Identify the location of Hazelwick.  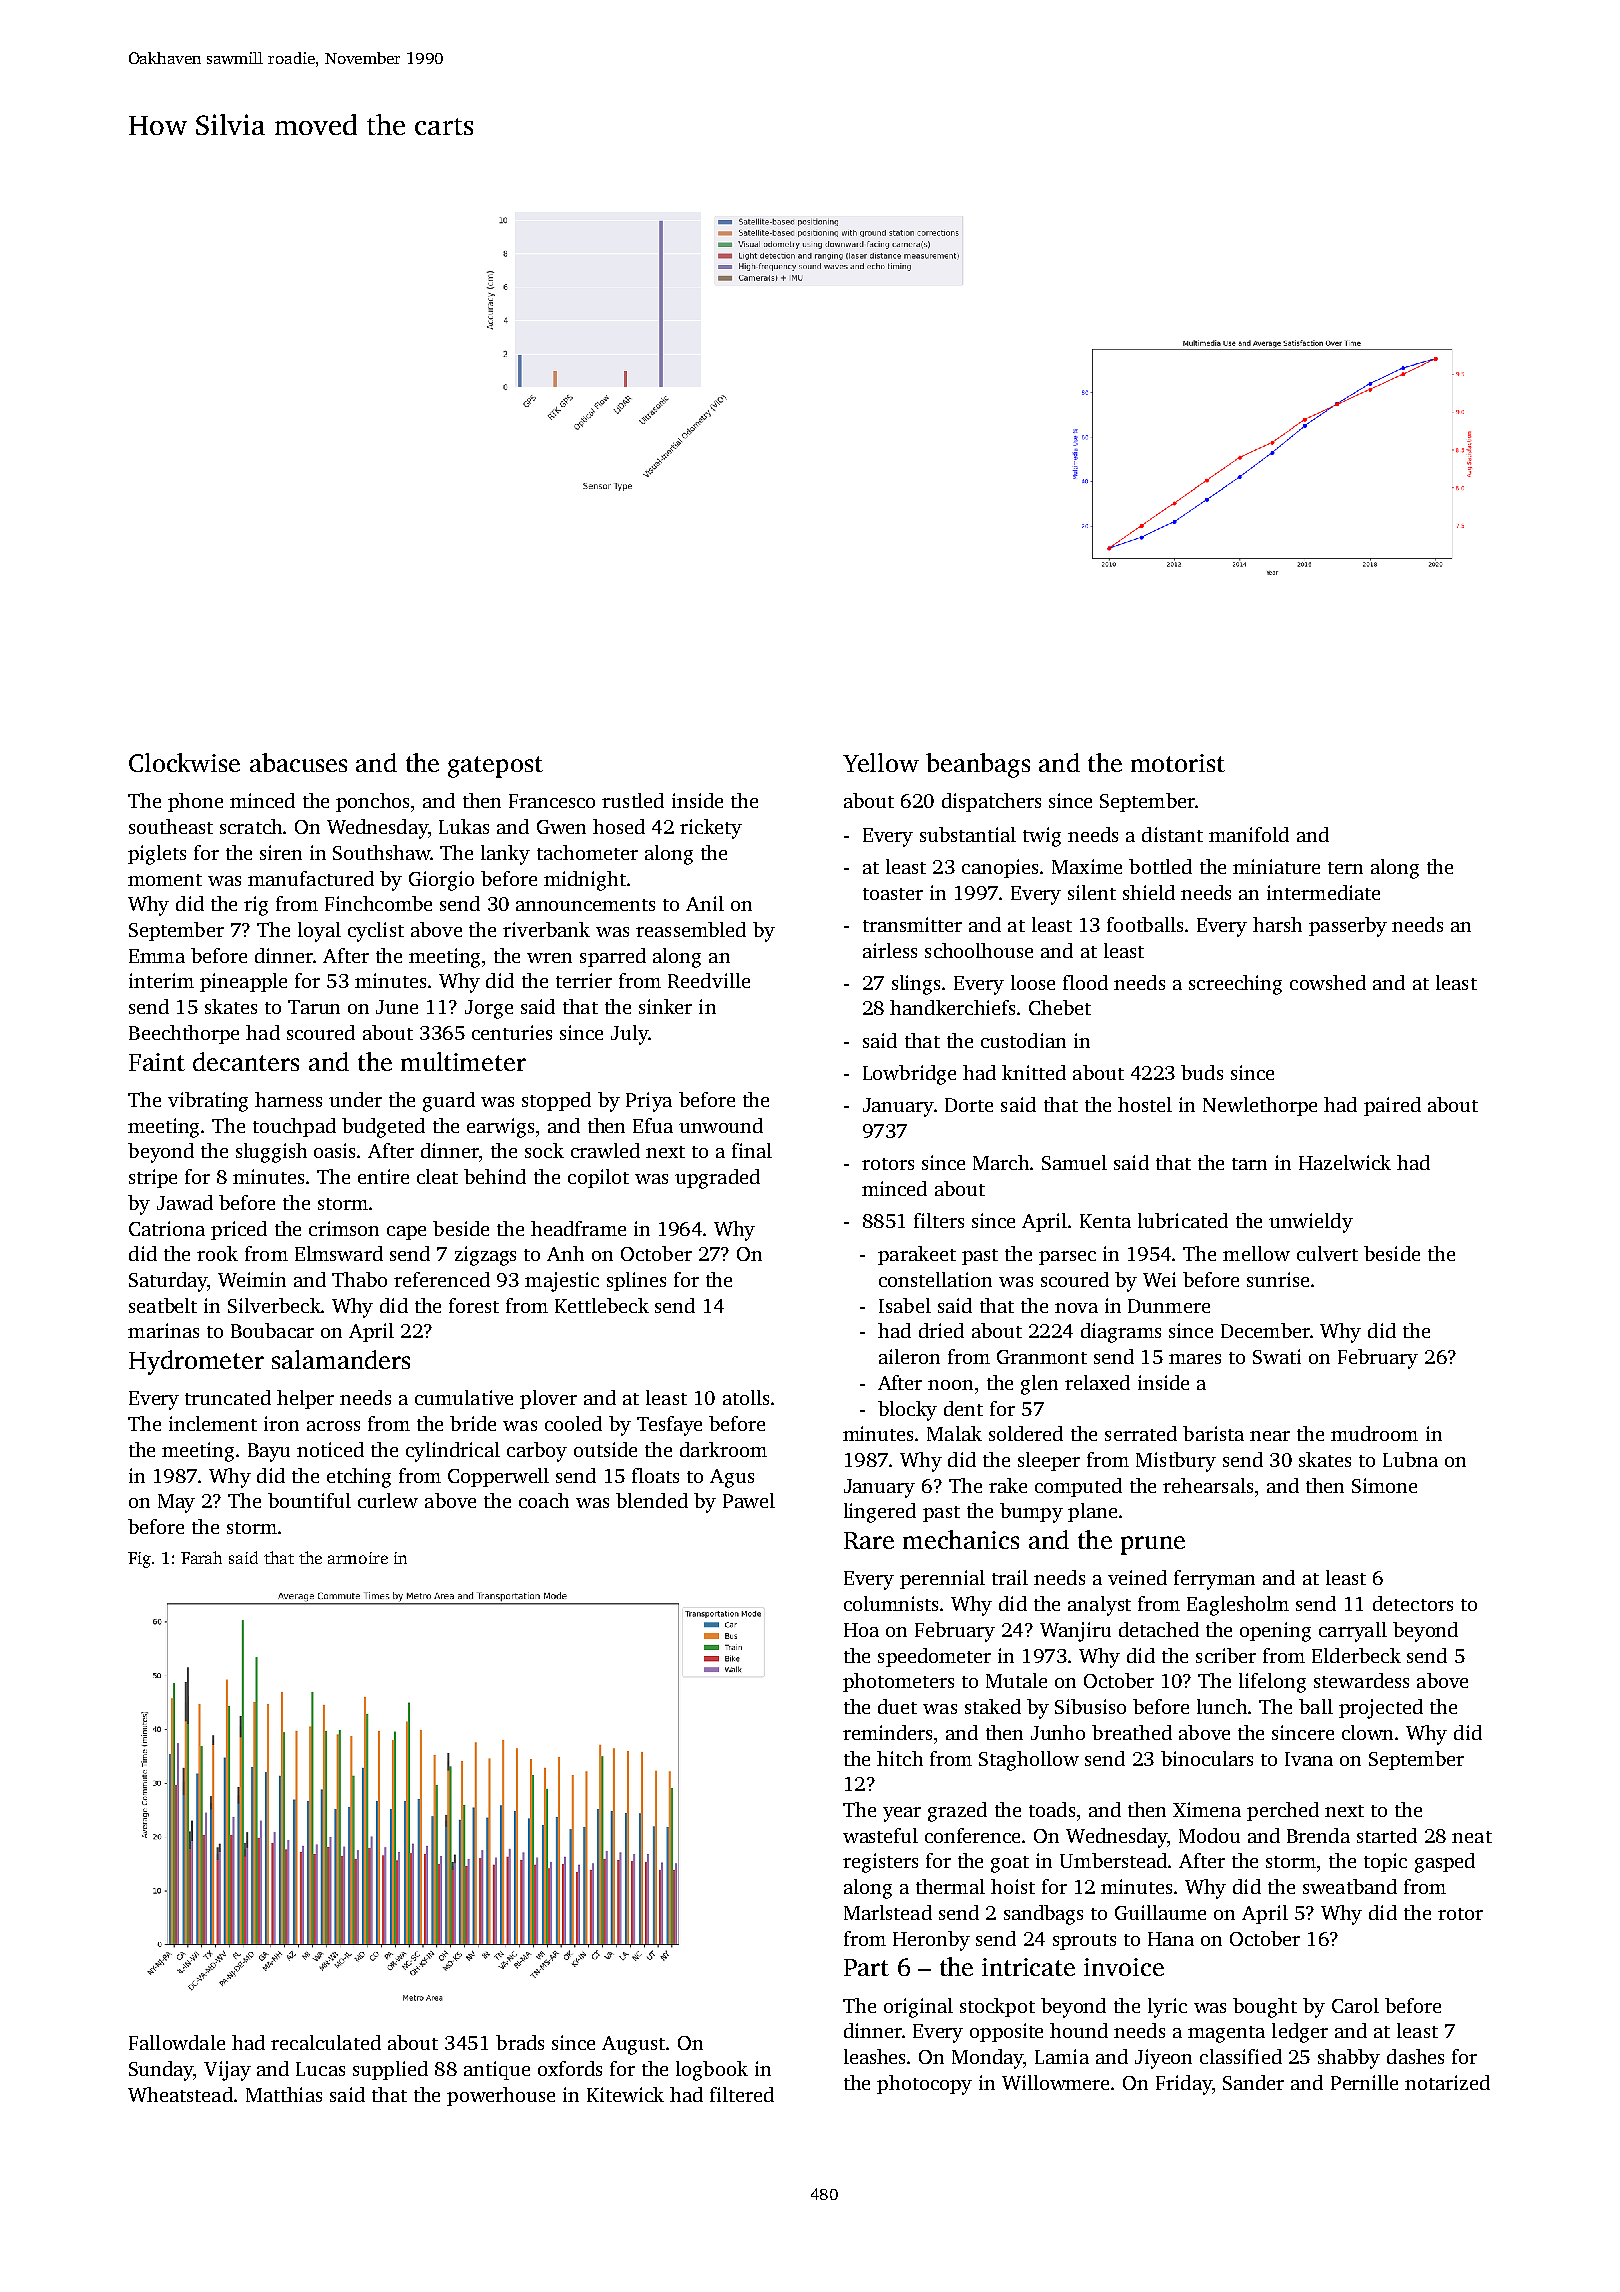
(1345, 1162).
